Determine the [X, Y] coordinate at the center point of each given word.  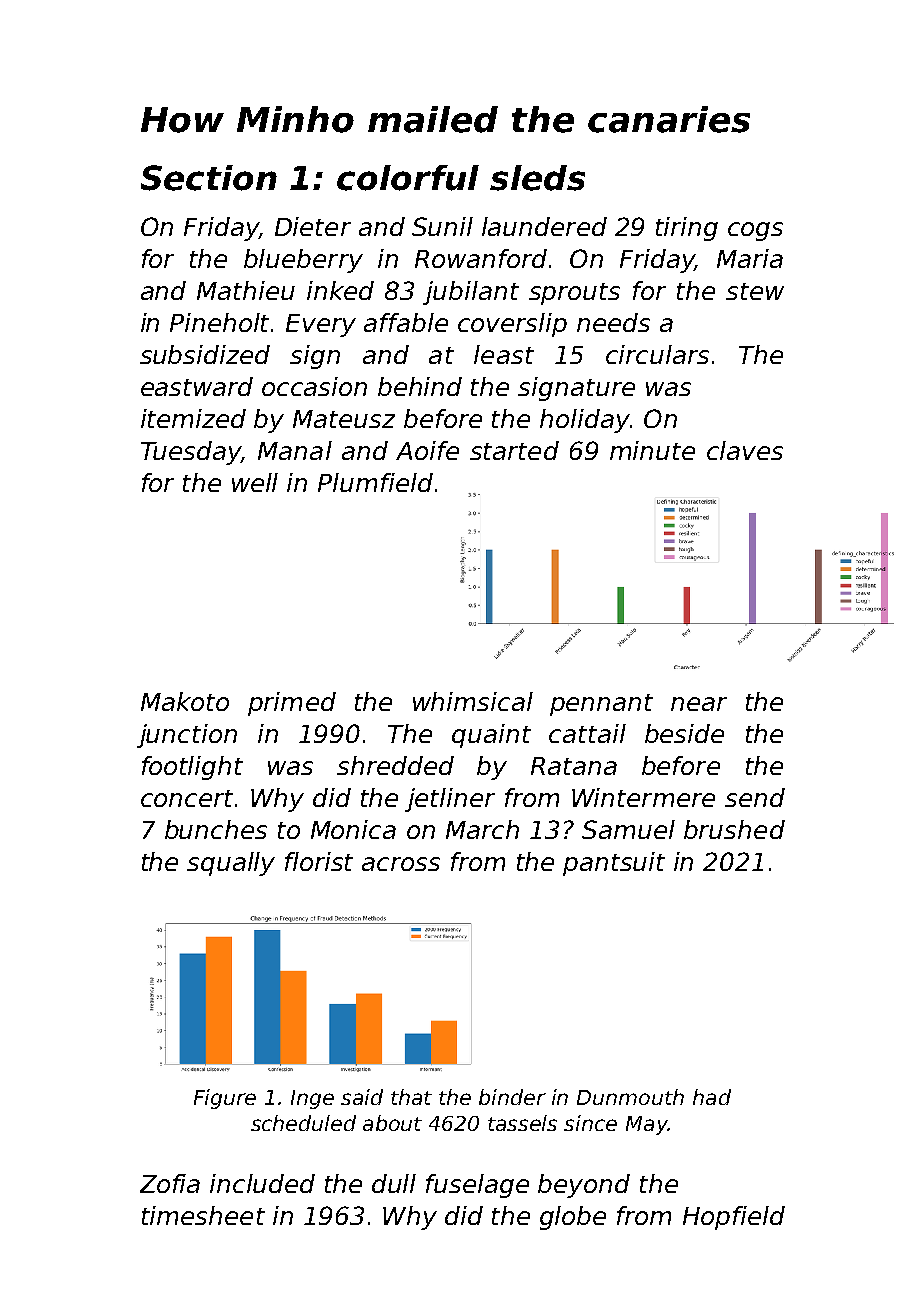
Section [209, 178]
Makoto [185, 701]
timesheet [203, 1215]
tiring [687, 229]
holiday [585, 421]
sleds [537, 178]
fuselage [477, 1186]
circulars [657, 354]
